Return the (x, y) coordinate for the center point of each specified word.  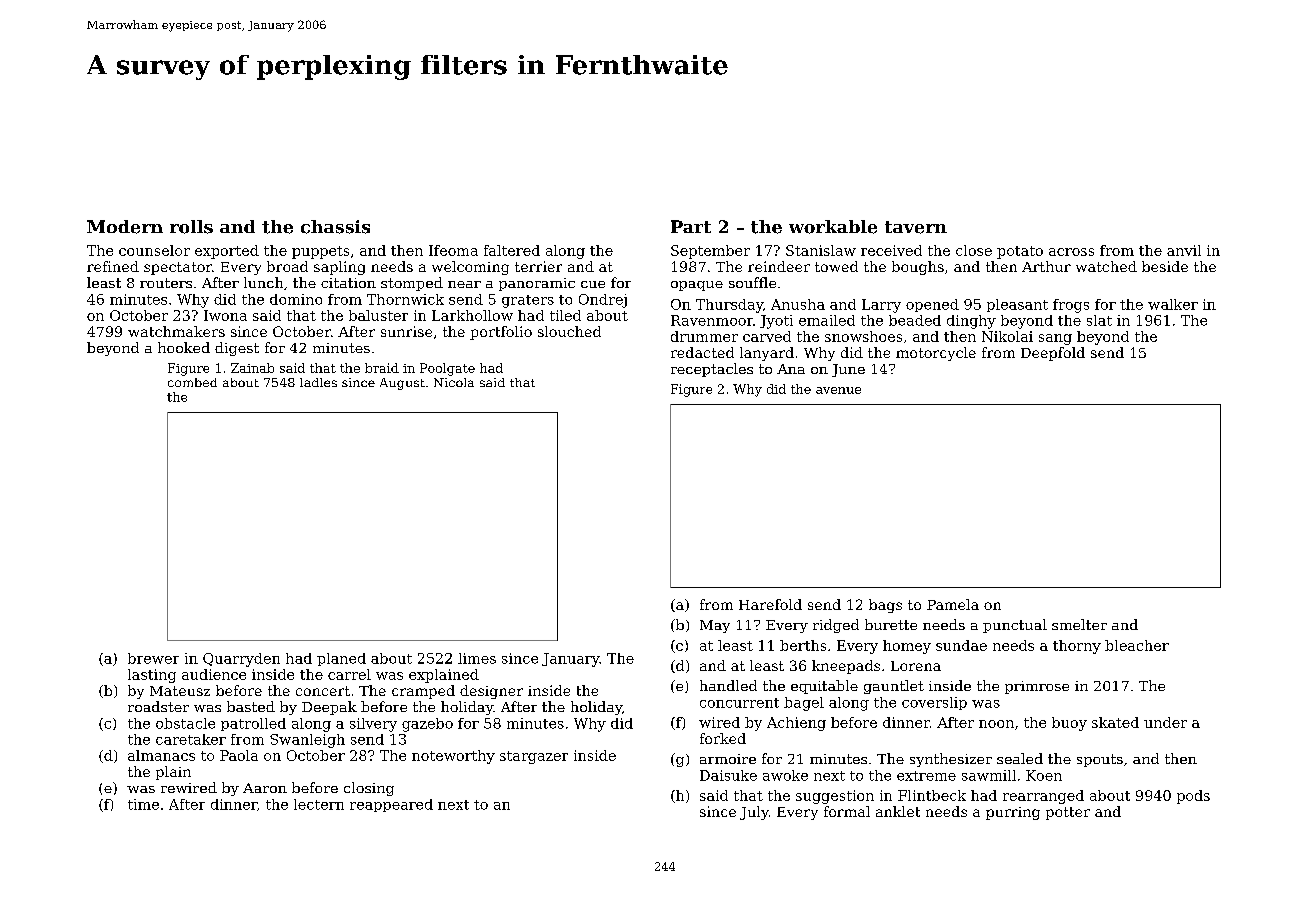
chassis (335, 227)
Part (691, 226)
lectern (319, 804)
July (754, 813)
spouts (1100, 760)
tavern (916, 227)
